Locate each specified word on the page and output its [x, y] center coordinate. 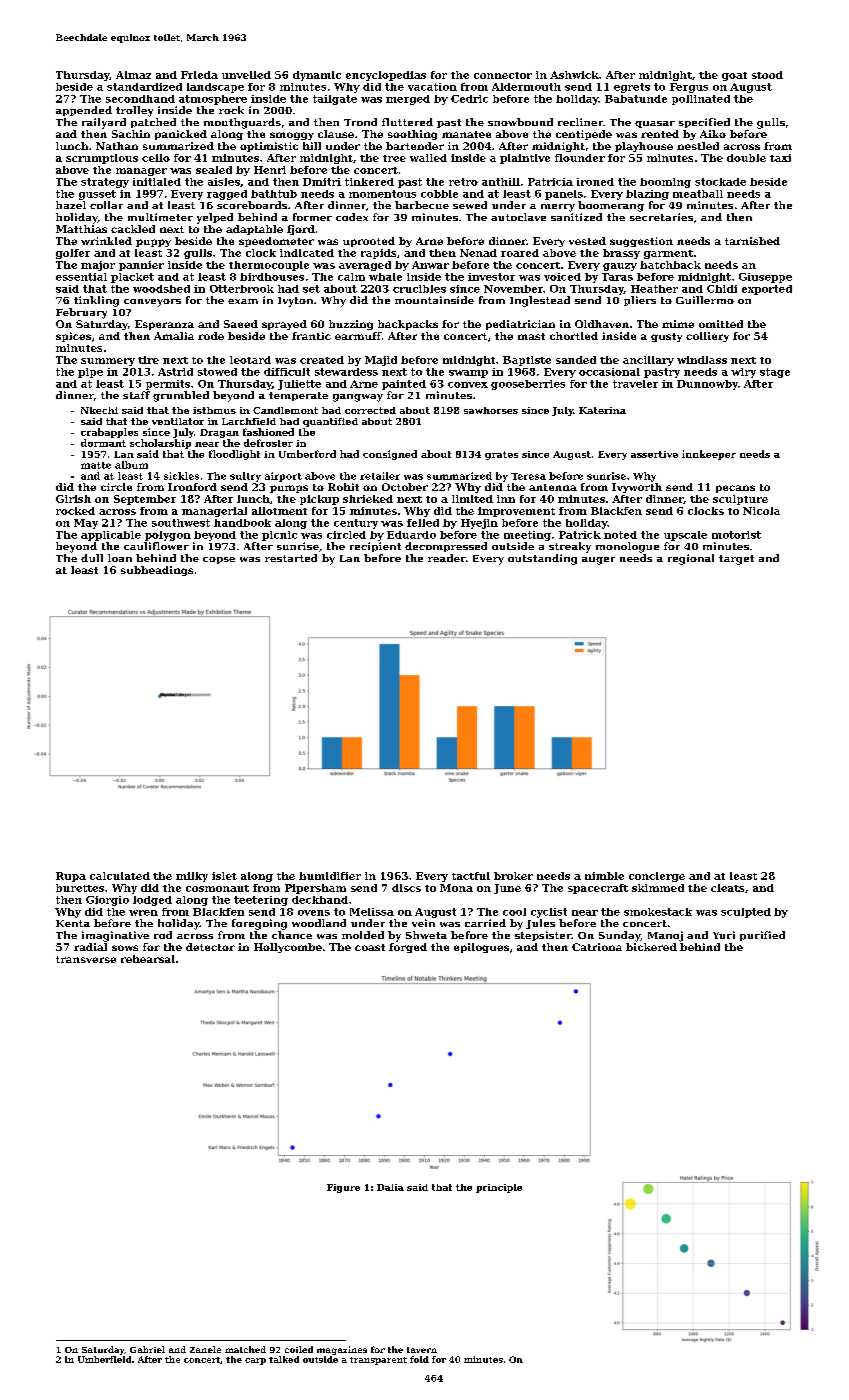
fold [419, 1359]
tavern [422, 1350]
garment [668, 254]
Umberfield [104, 1359]
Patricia [550, 182]
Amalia [174, 336]
